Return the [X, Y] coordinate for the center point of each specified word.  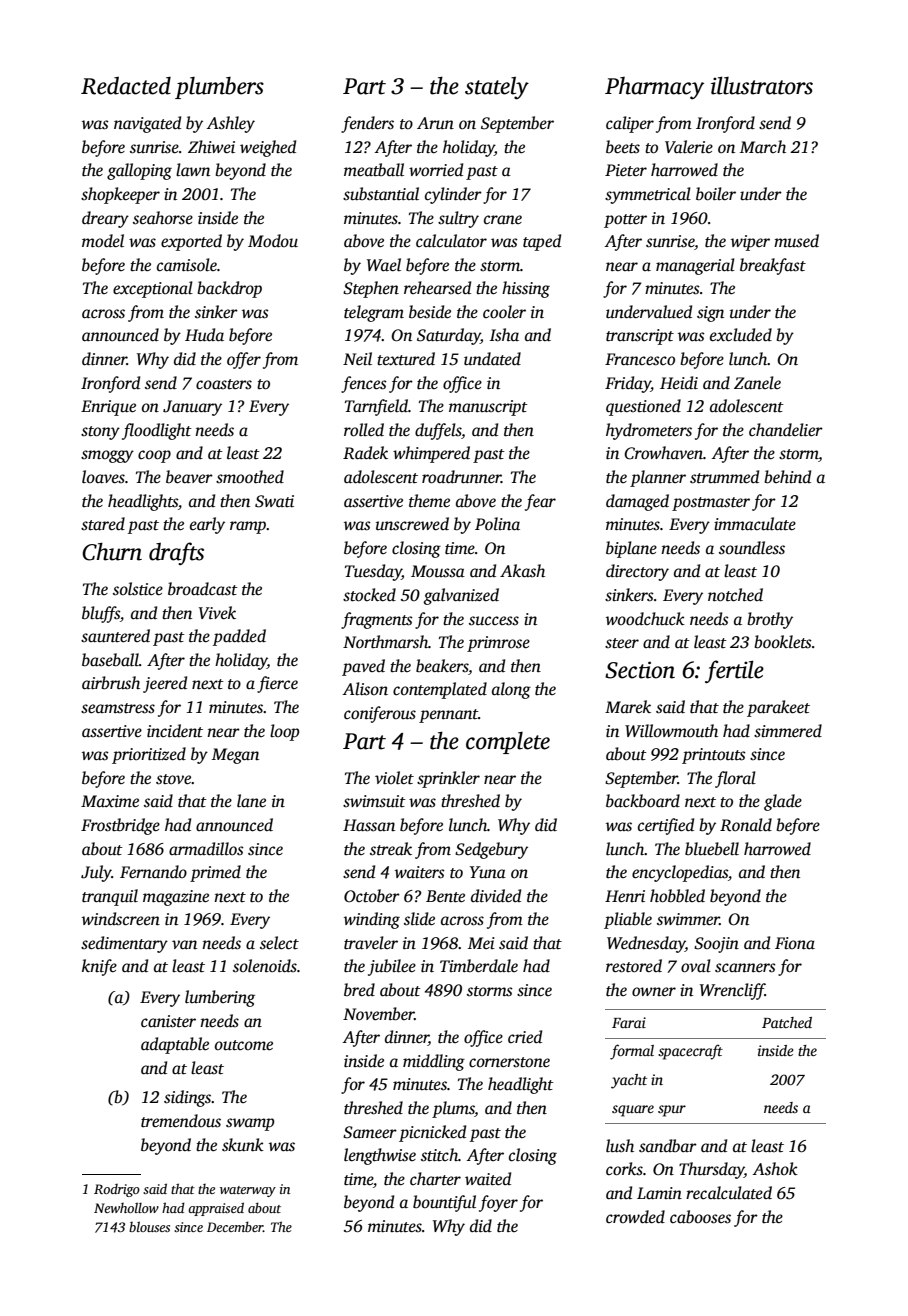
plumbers [219, 88]
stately [497, 88]
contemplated [440, 690]
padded [239, 637]
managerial [695, 266]
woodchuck [645, 619]
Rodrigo [117, 1190]
